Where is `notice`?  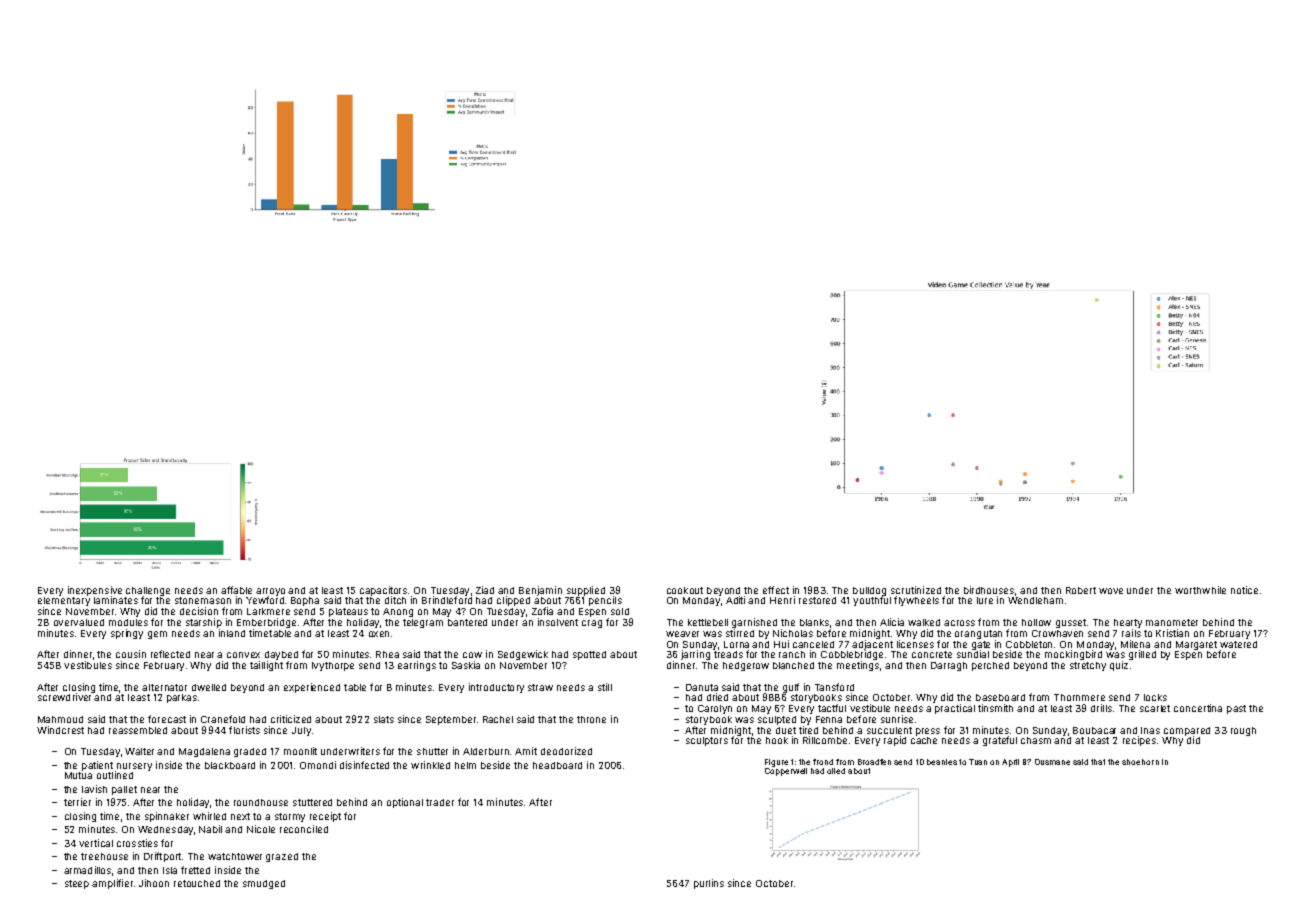 notice is located at coordinates (1244, 590).
